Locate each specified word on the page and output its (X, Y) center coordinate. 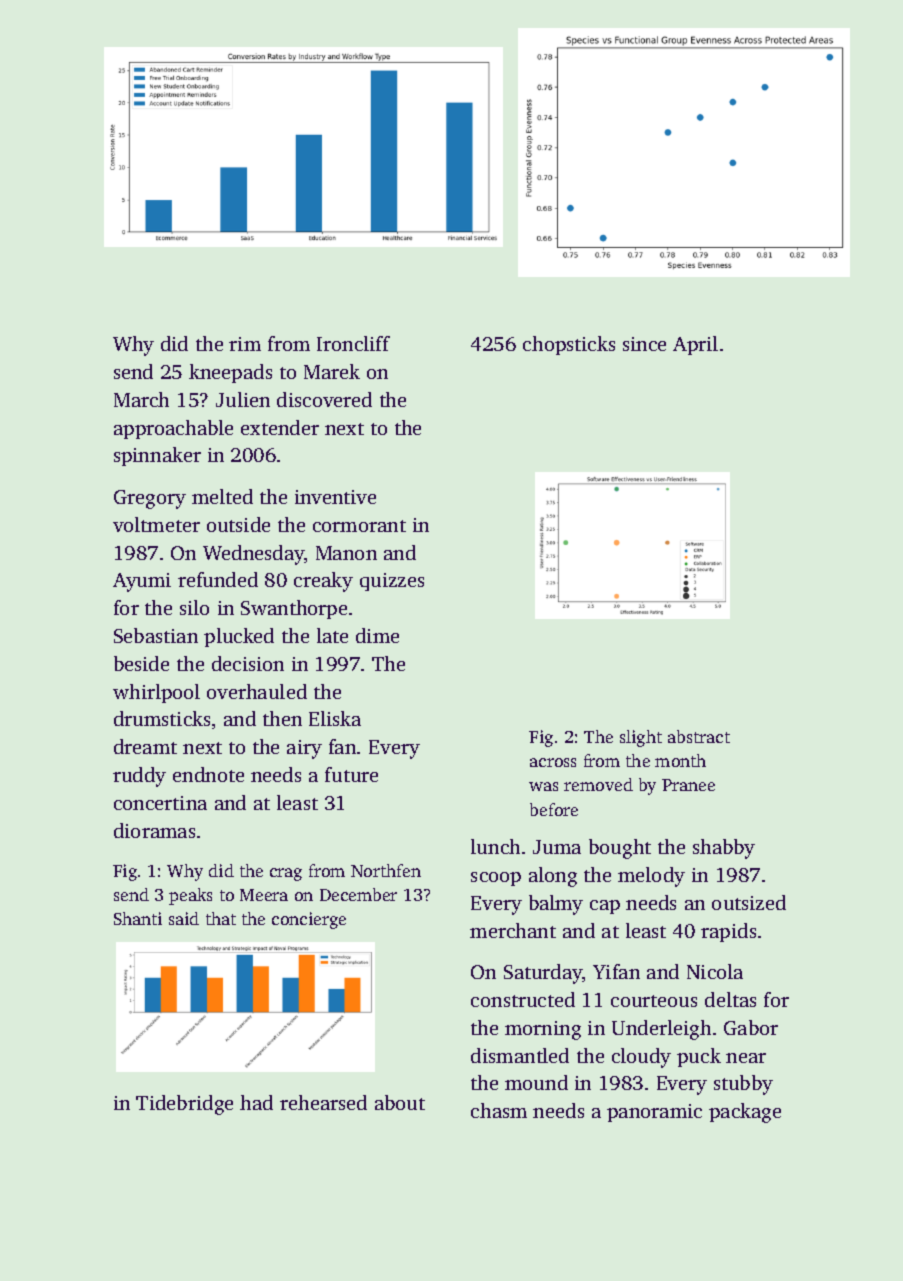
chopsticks (569, 345)
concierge (309, 920)
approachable (173, 429)
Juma (557, 847)
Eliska (335, 718)
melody (651, 877)
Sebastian (156, 635)
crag (286, 874)
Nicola (715, 971)
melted (222, 496)
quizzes (392, 582)
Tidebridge (184, 1105)
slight (641, 738)
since (644, 344)
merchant (513, 930)
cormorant (359, 526)
